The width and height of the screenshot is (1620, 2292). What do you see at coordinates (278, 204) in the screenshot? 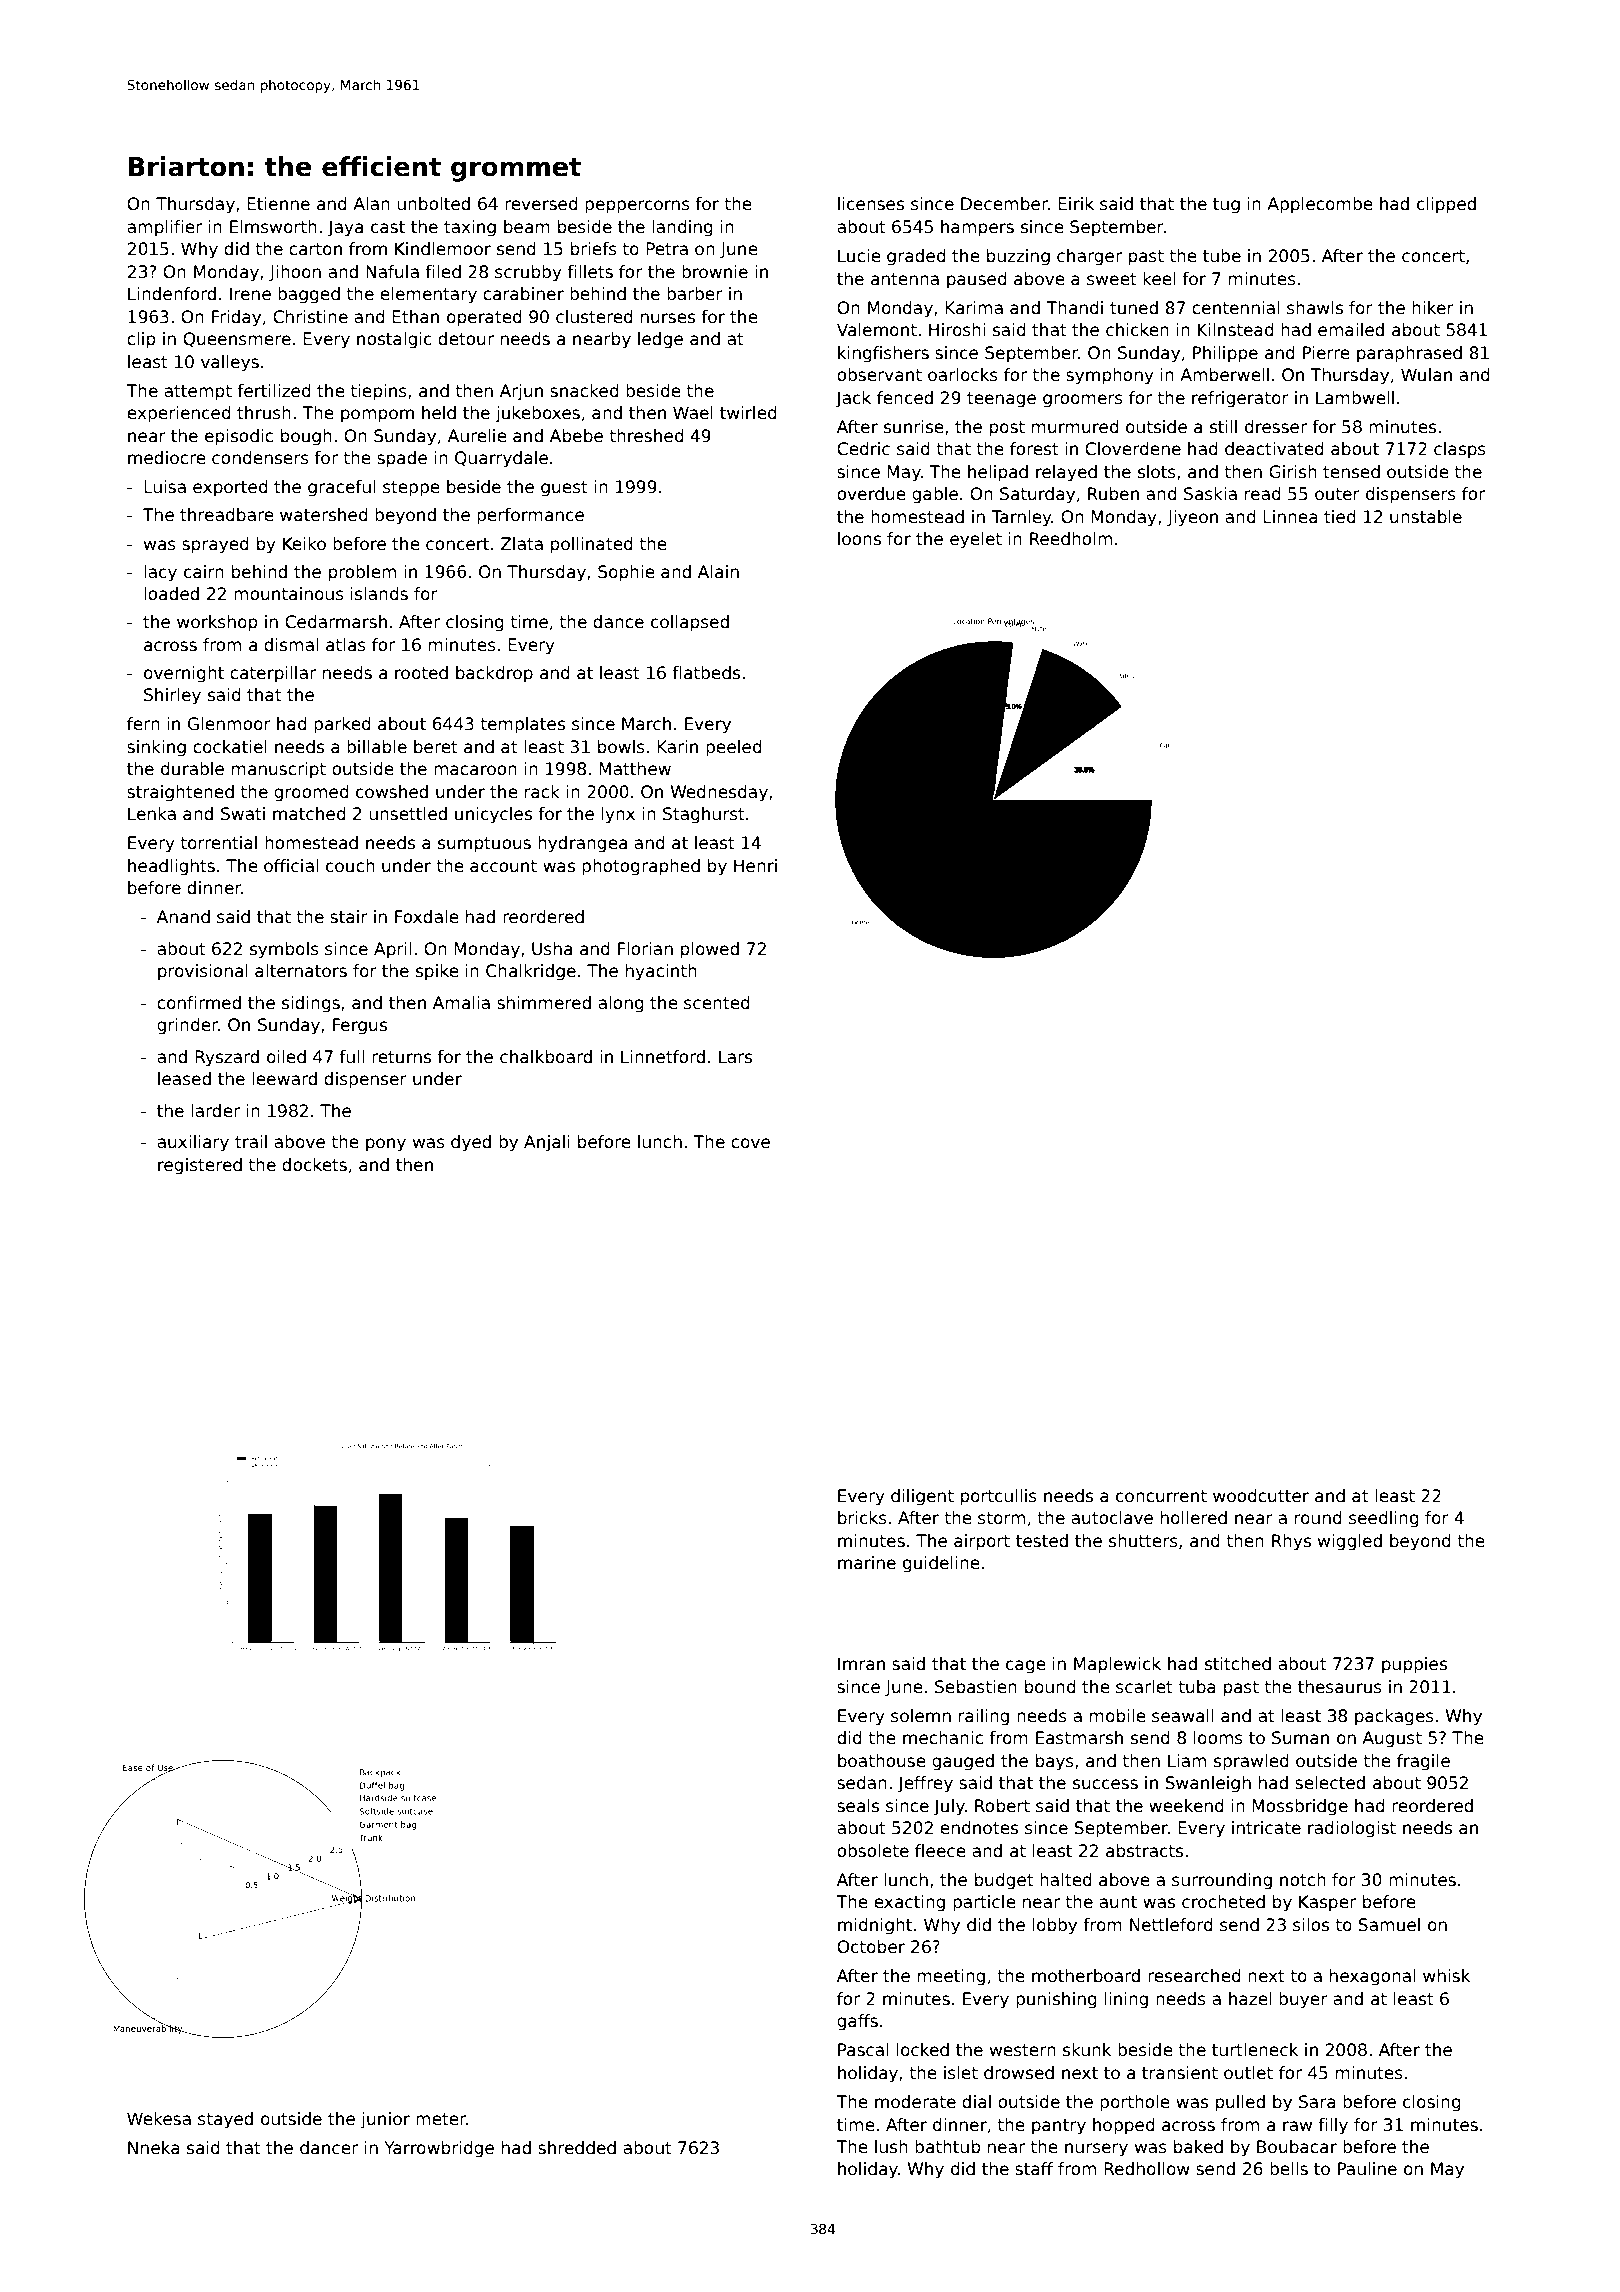
I see `Etienne` at bounding box center [278, 204].
